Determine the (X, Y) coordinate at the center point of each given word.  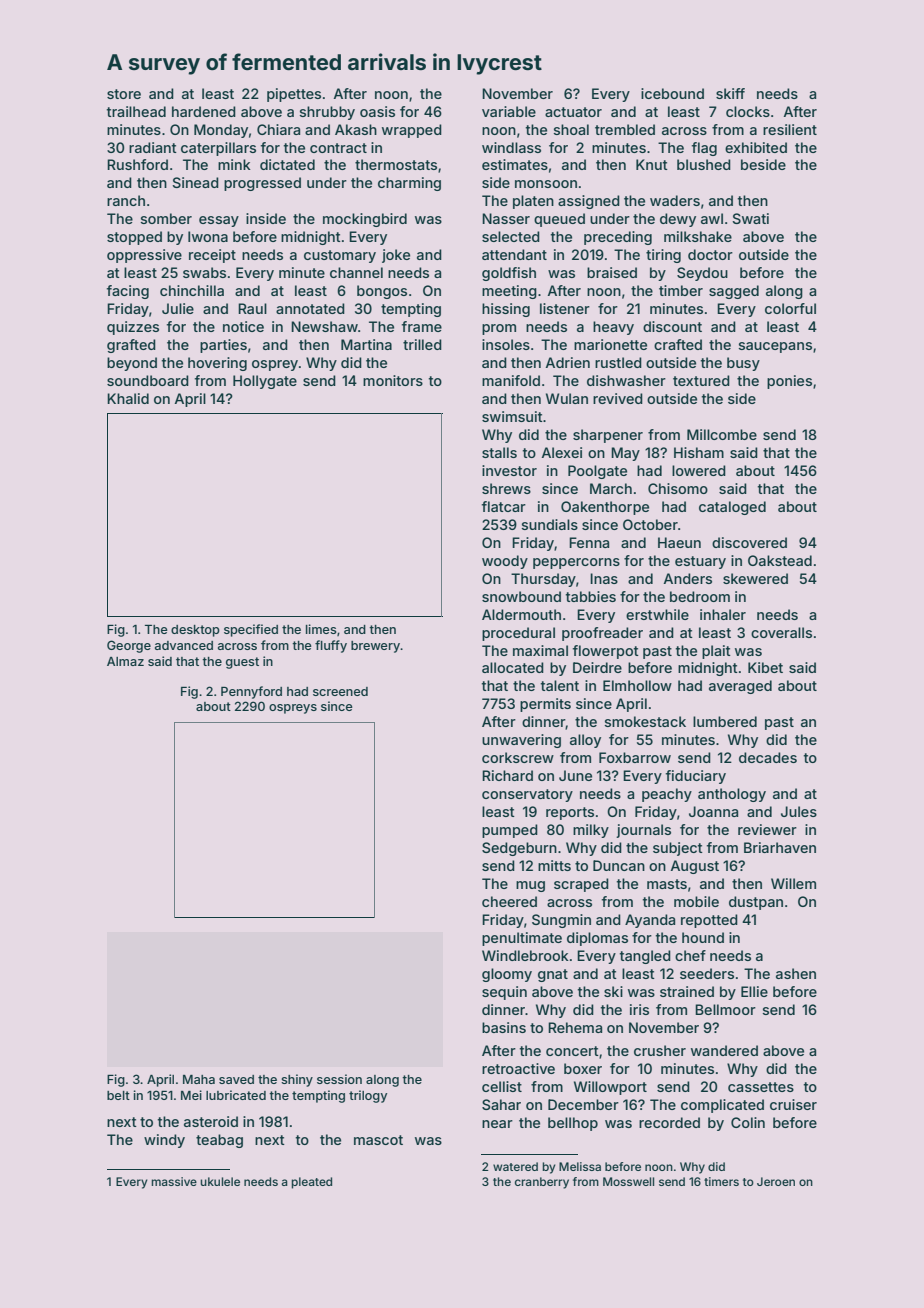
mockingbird (365, 220)
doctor (710, 254)
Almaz (125, 661)
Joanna (713, 811)
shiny (297, 1080)
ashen (796, 973)
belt (118, 1095)
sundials (550, 524)
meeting (509, 292)
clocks (748, 111)
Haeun (679, 542)
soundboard (148, 380)
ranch (126, 200)
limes (321, 629)
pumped (510, 831)
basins (504, 1027)
